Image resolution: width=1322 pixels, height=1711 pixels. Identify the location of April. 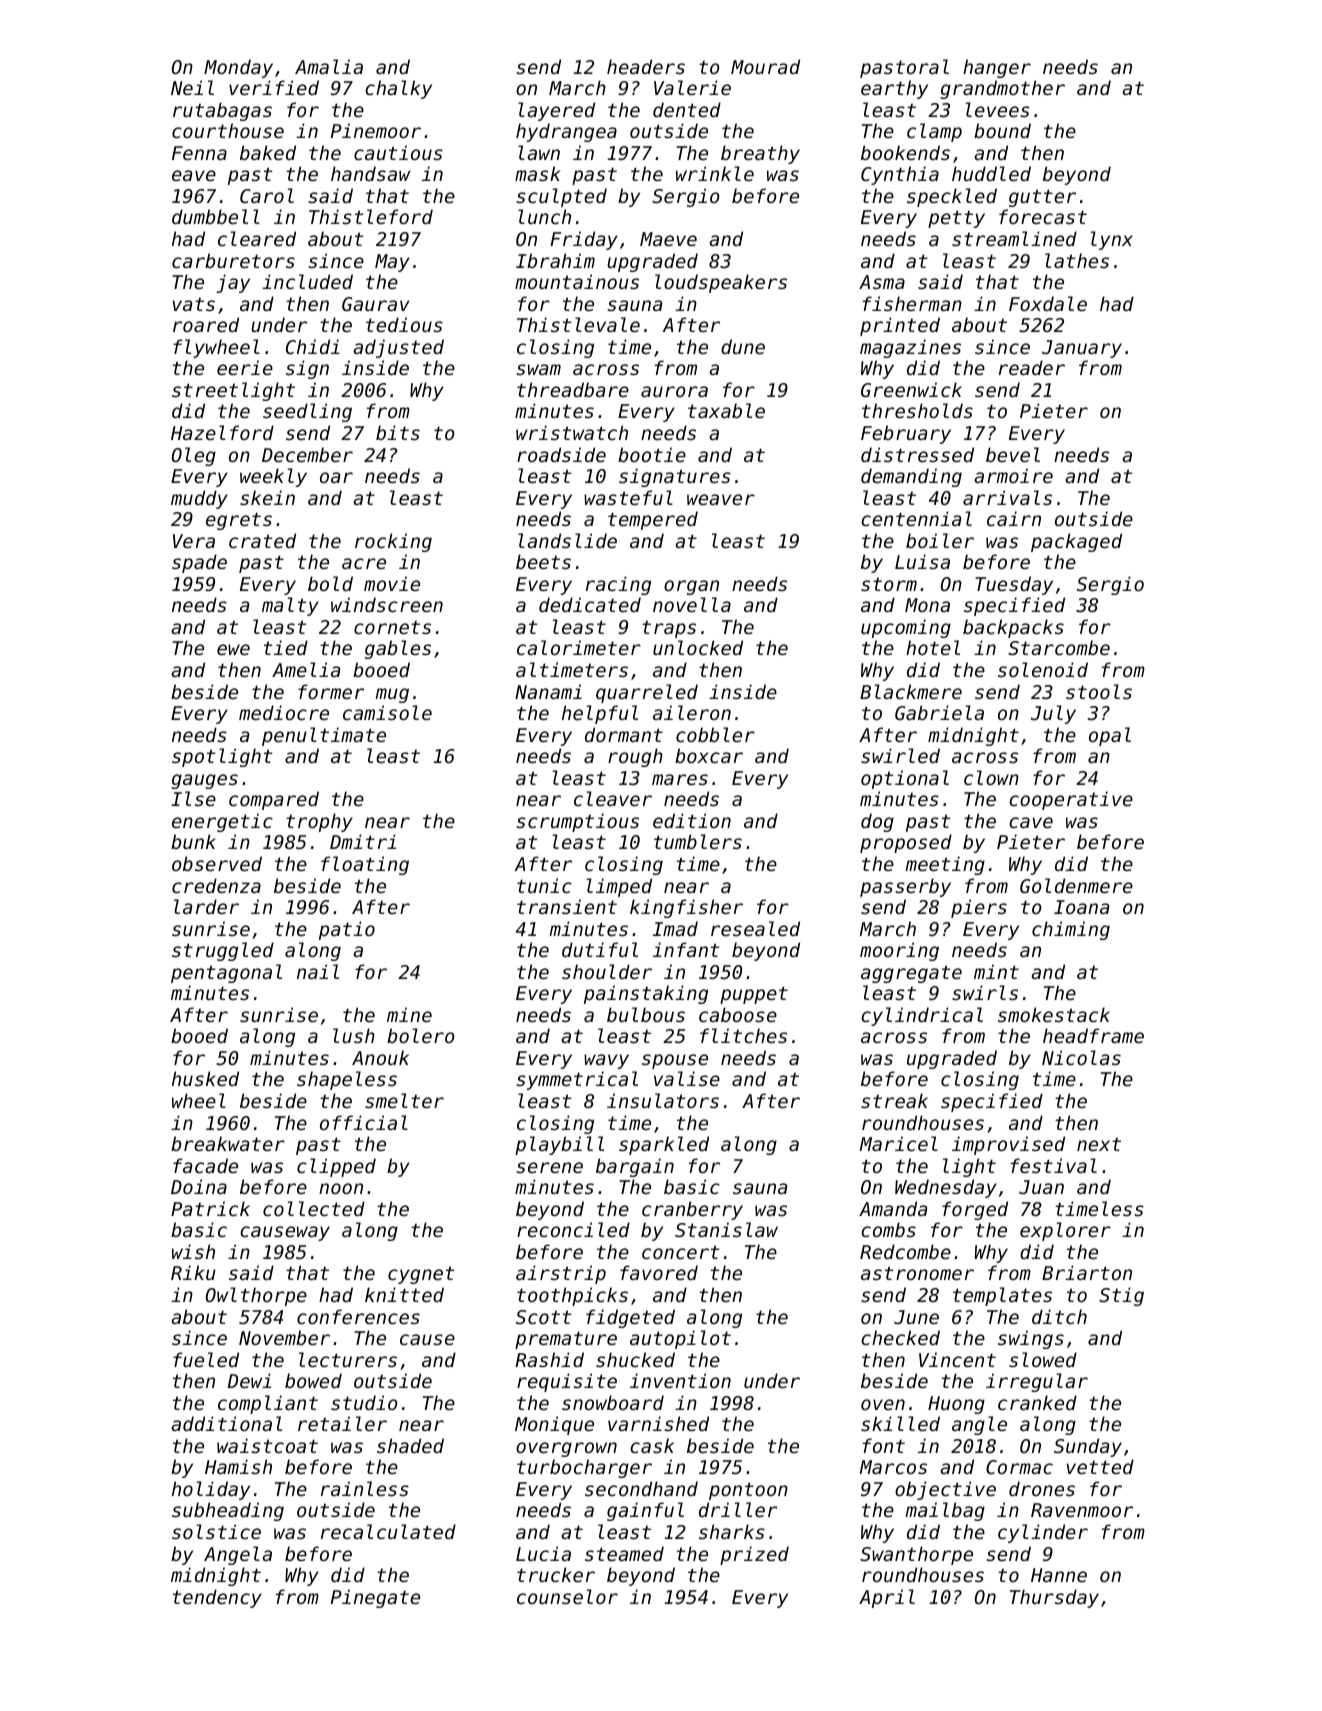
(887, 1598).
